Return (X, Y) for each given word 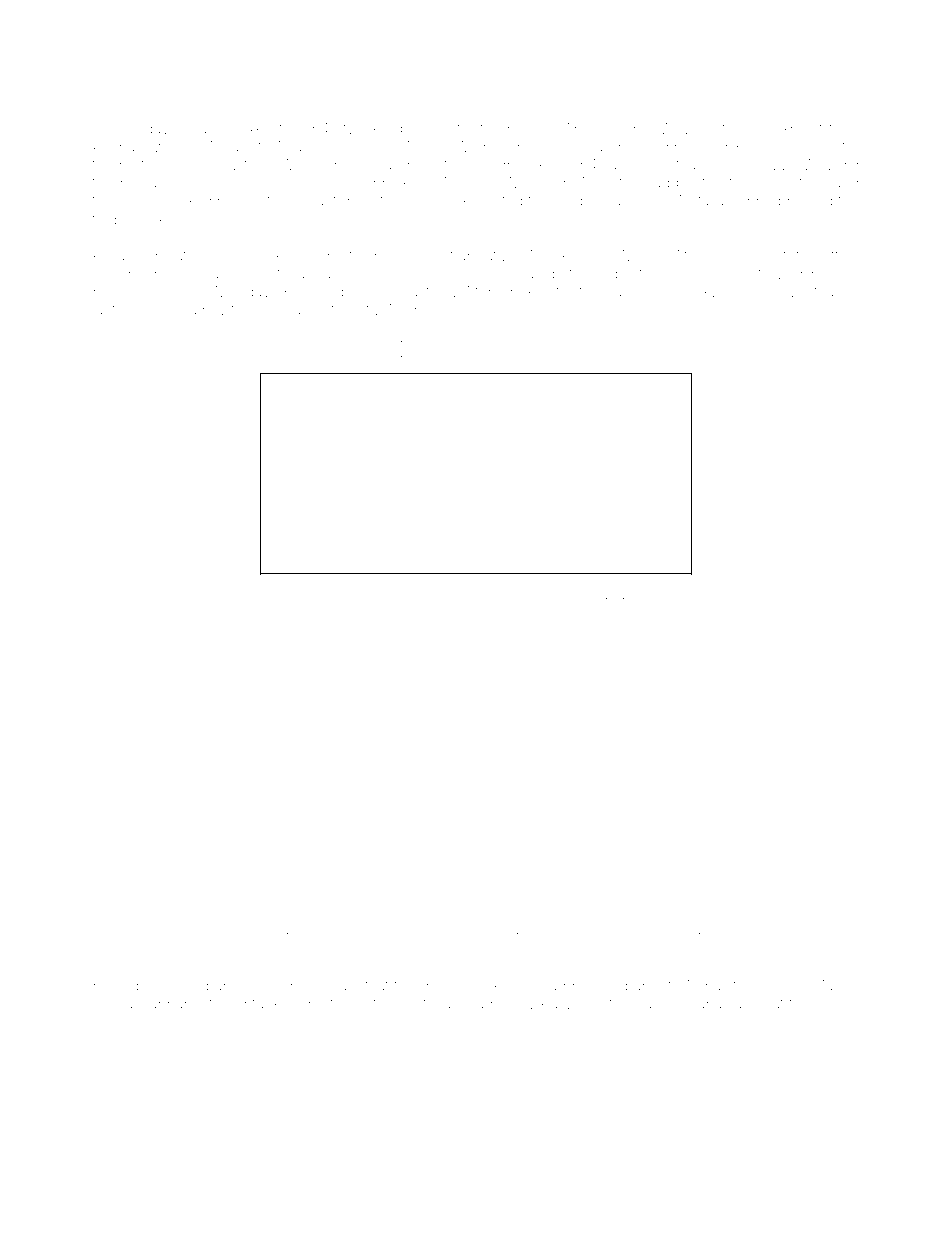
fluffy (618, 601)
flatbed (292, 935)
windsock (250, 255)
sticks (557, 255)
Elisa (370, 600)
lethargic (830, 293)
